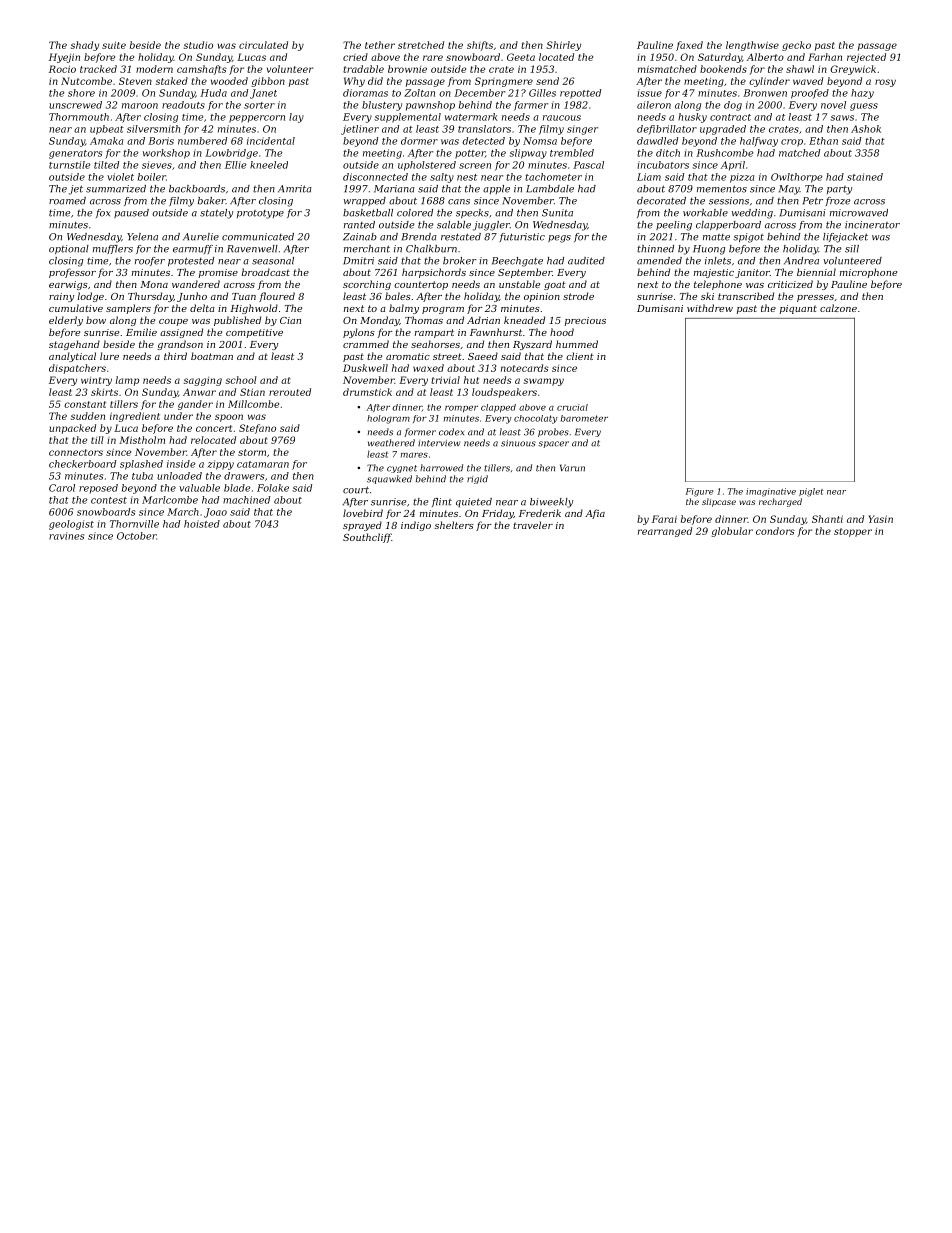  What do you see at coordinates (382, 106) in the screenshot?
I see `blustery` at bounding box center [382, 106].
